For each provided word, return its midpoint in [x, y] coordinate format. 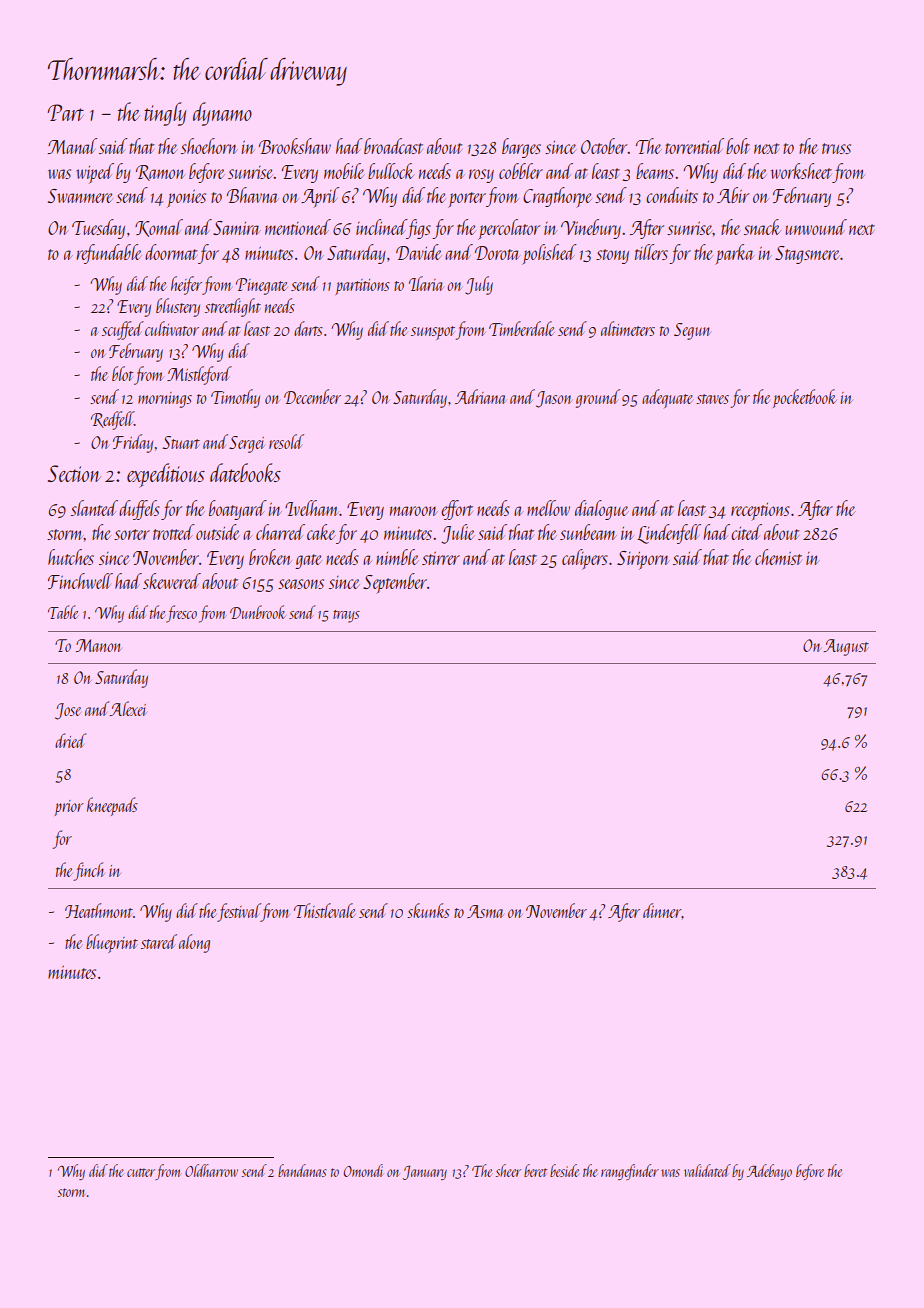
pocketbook [805, 398]
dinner [662, 910]
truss [836, 148]
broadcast [393, 146]
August [846, 647]
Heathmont [99, 910]
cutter [141, 1172]
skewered [172, 581]
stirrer [441, 558]
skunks [428, 910]
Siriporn [643, 560]
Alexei [128, 708]
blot [123, 373]
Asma [485, 911]
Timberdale [521, 328]
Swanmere [80, 196]
